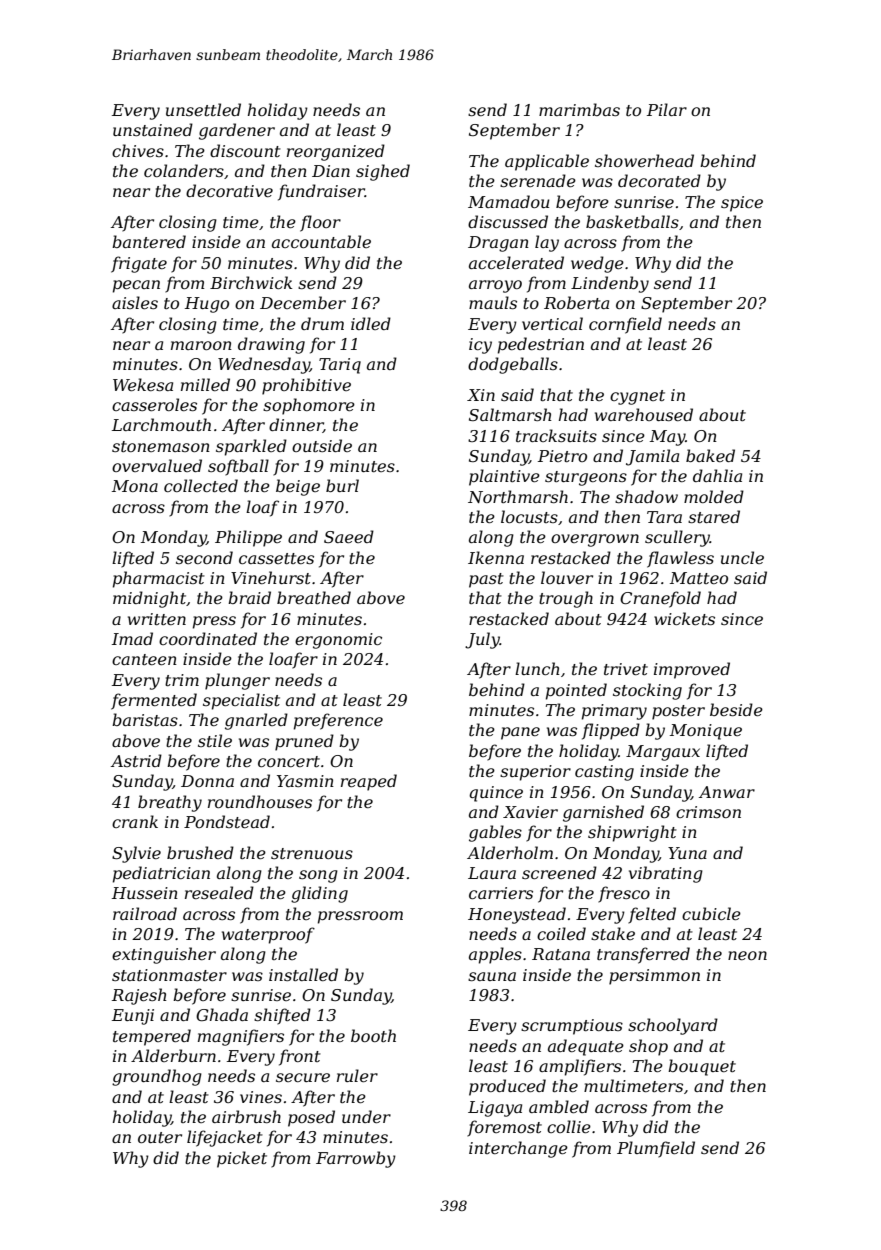 The image size is (881, 1250). What do you see at coordinates (357, 1075) in the screenshot?
I see `ruler` at bounding box center [357, 1075].
